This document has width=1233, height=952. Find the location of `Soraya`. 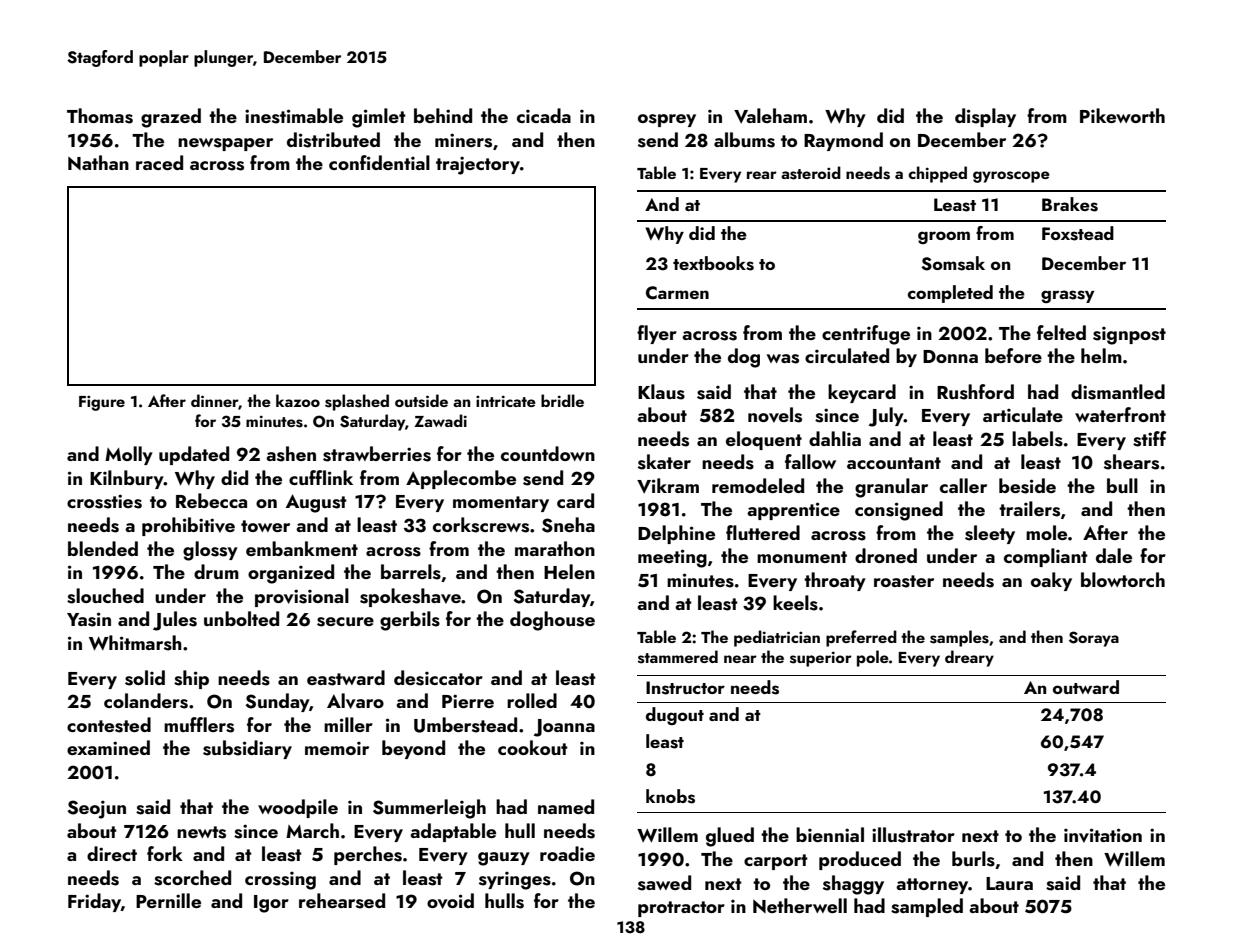

Soraya is located at coordinates (1094, 639).
